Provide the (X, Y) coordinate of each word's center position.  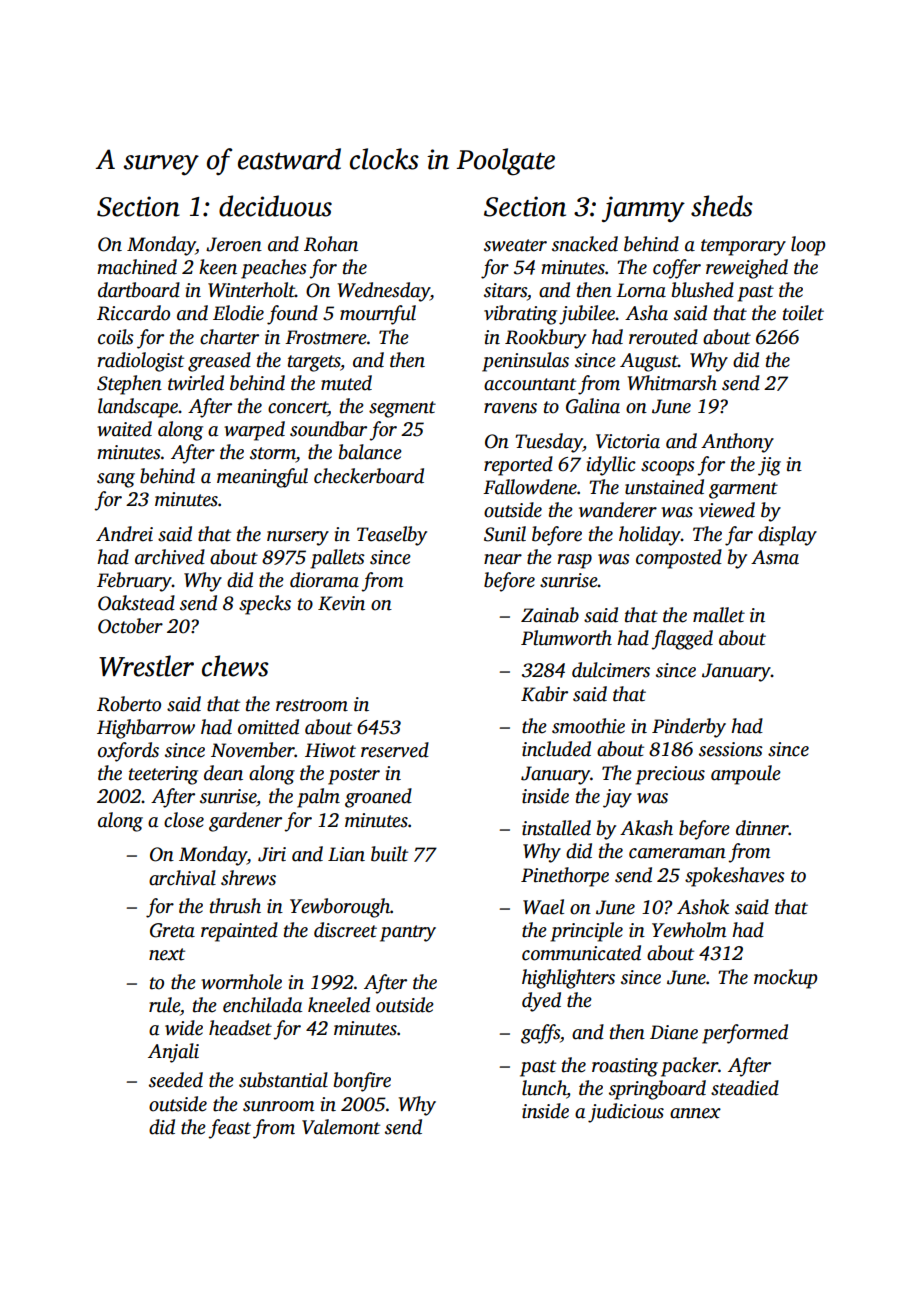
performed (745, 1034)
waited (124, 429)
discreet (345, 930)
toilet (803, 313)
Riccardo (133, 313)
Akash (646, 828)
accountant (530, 384)
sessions (731, 749)
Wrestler (146, 666)
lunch (544, 1089)
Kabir (544, 694)
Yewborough (340, 908)
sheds (721, 206)
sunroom (278, 1106)
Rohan (331, 244)
